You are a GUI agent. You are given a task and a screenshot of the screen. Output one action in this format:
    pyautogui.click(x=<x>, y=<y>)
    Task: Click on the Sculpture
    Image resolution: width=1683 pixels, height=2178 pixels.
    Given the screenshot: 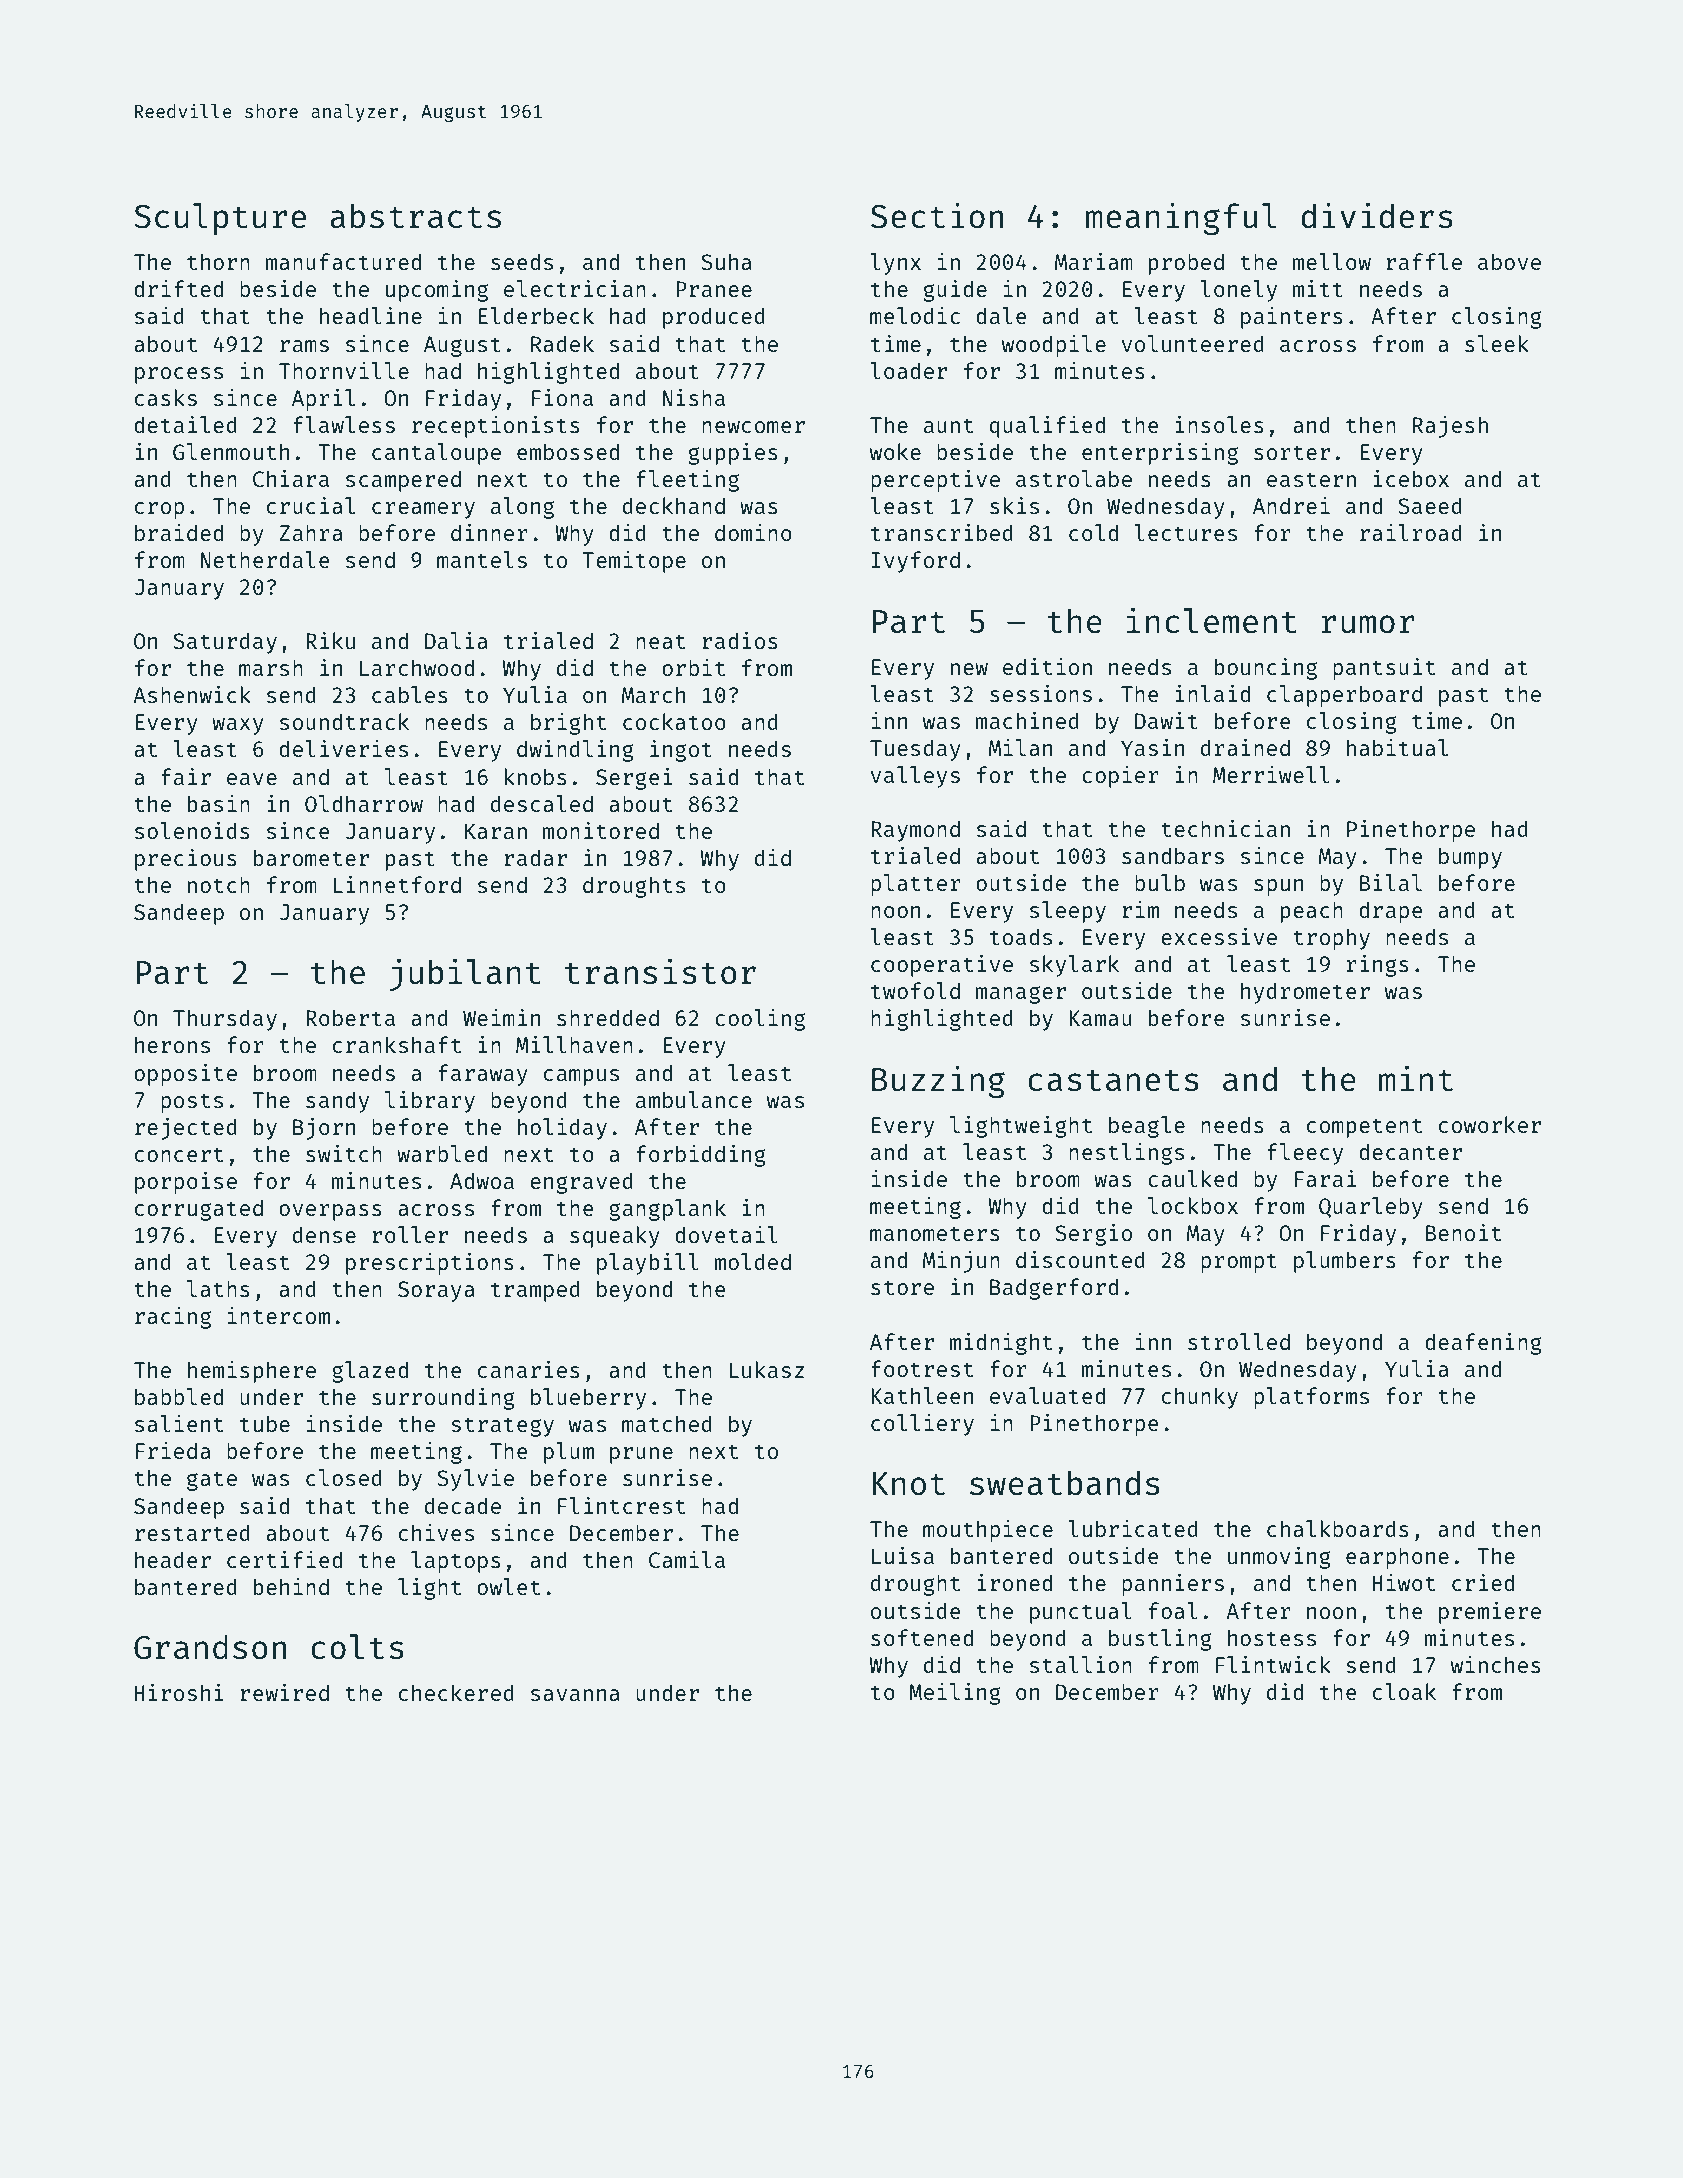 What is the action you would take?
    pyautogui.click(x=220, y=219)
